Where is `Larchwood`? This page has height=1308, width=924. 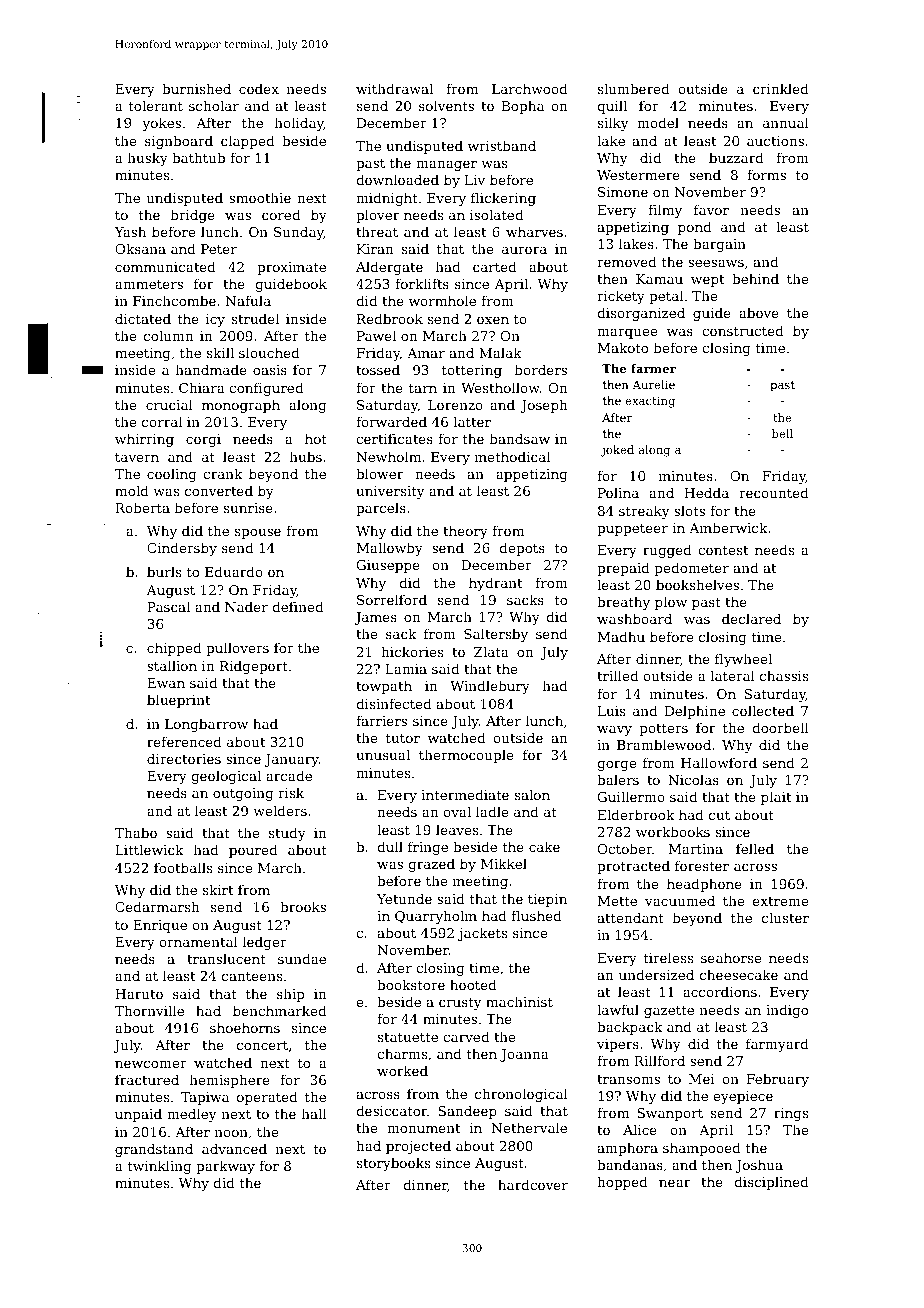 Larchwood is located at coordinates (530, 88).
